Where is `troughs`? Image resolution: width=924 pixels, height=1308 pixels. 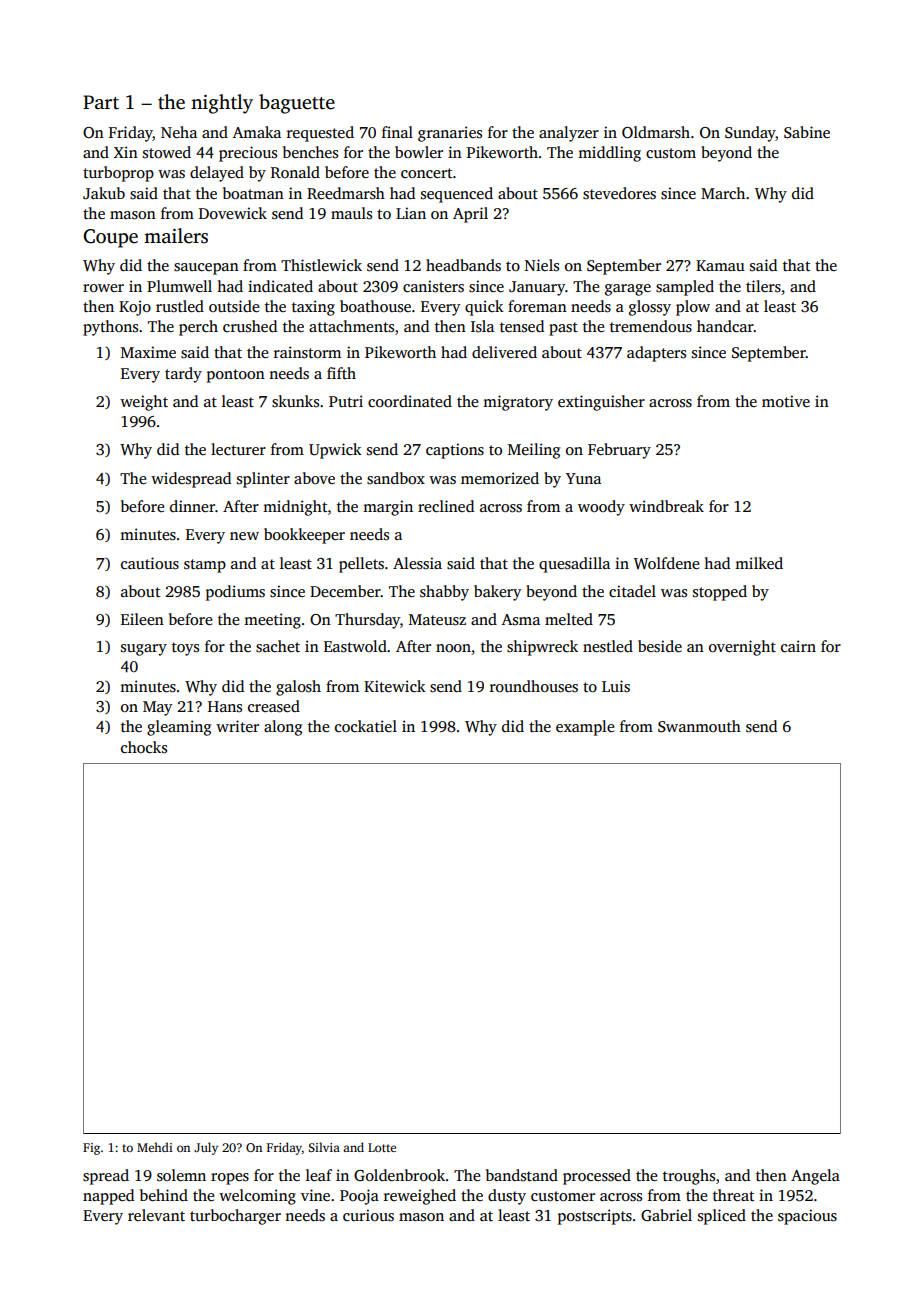
troughs is located at coordinates (689, 1177).
